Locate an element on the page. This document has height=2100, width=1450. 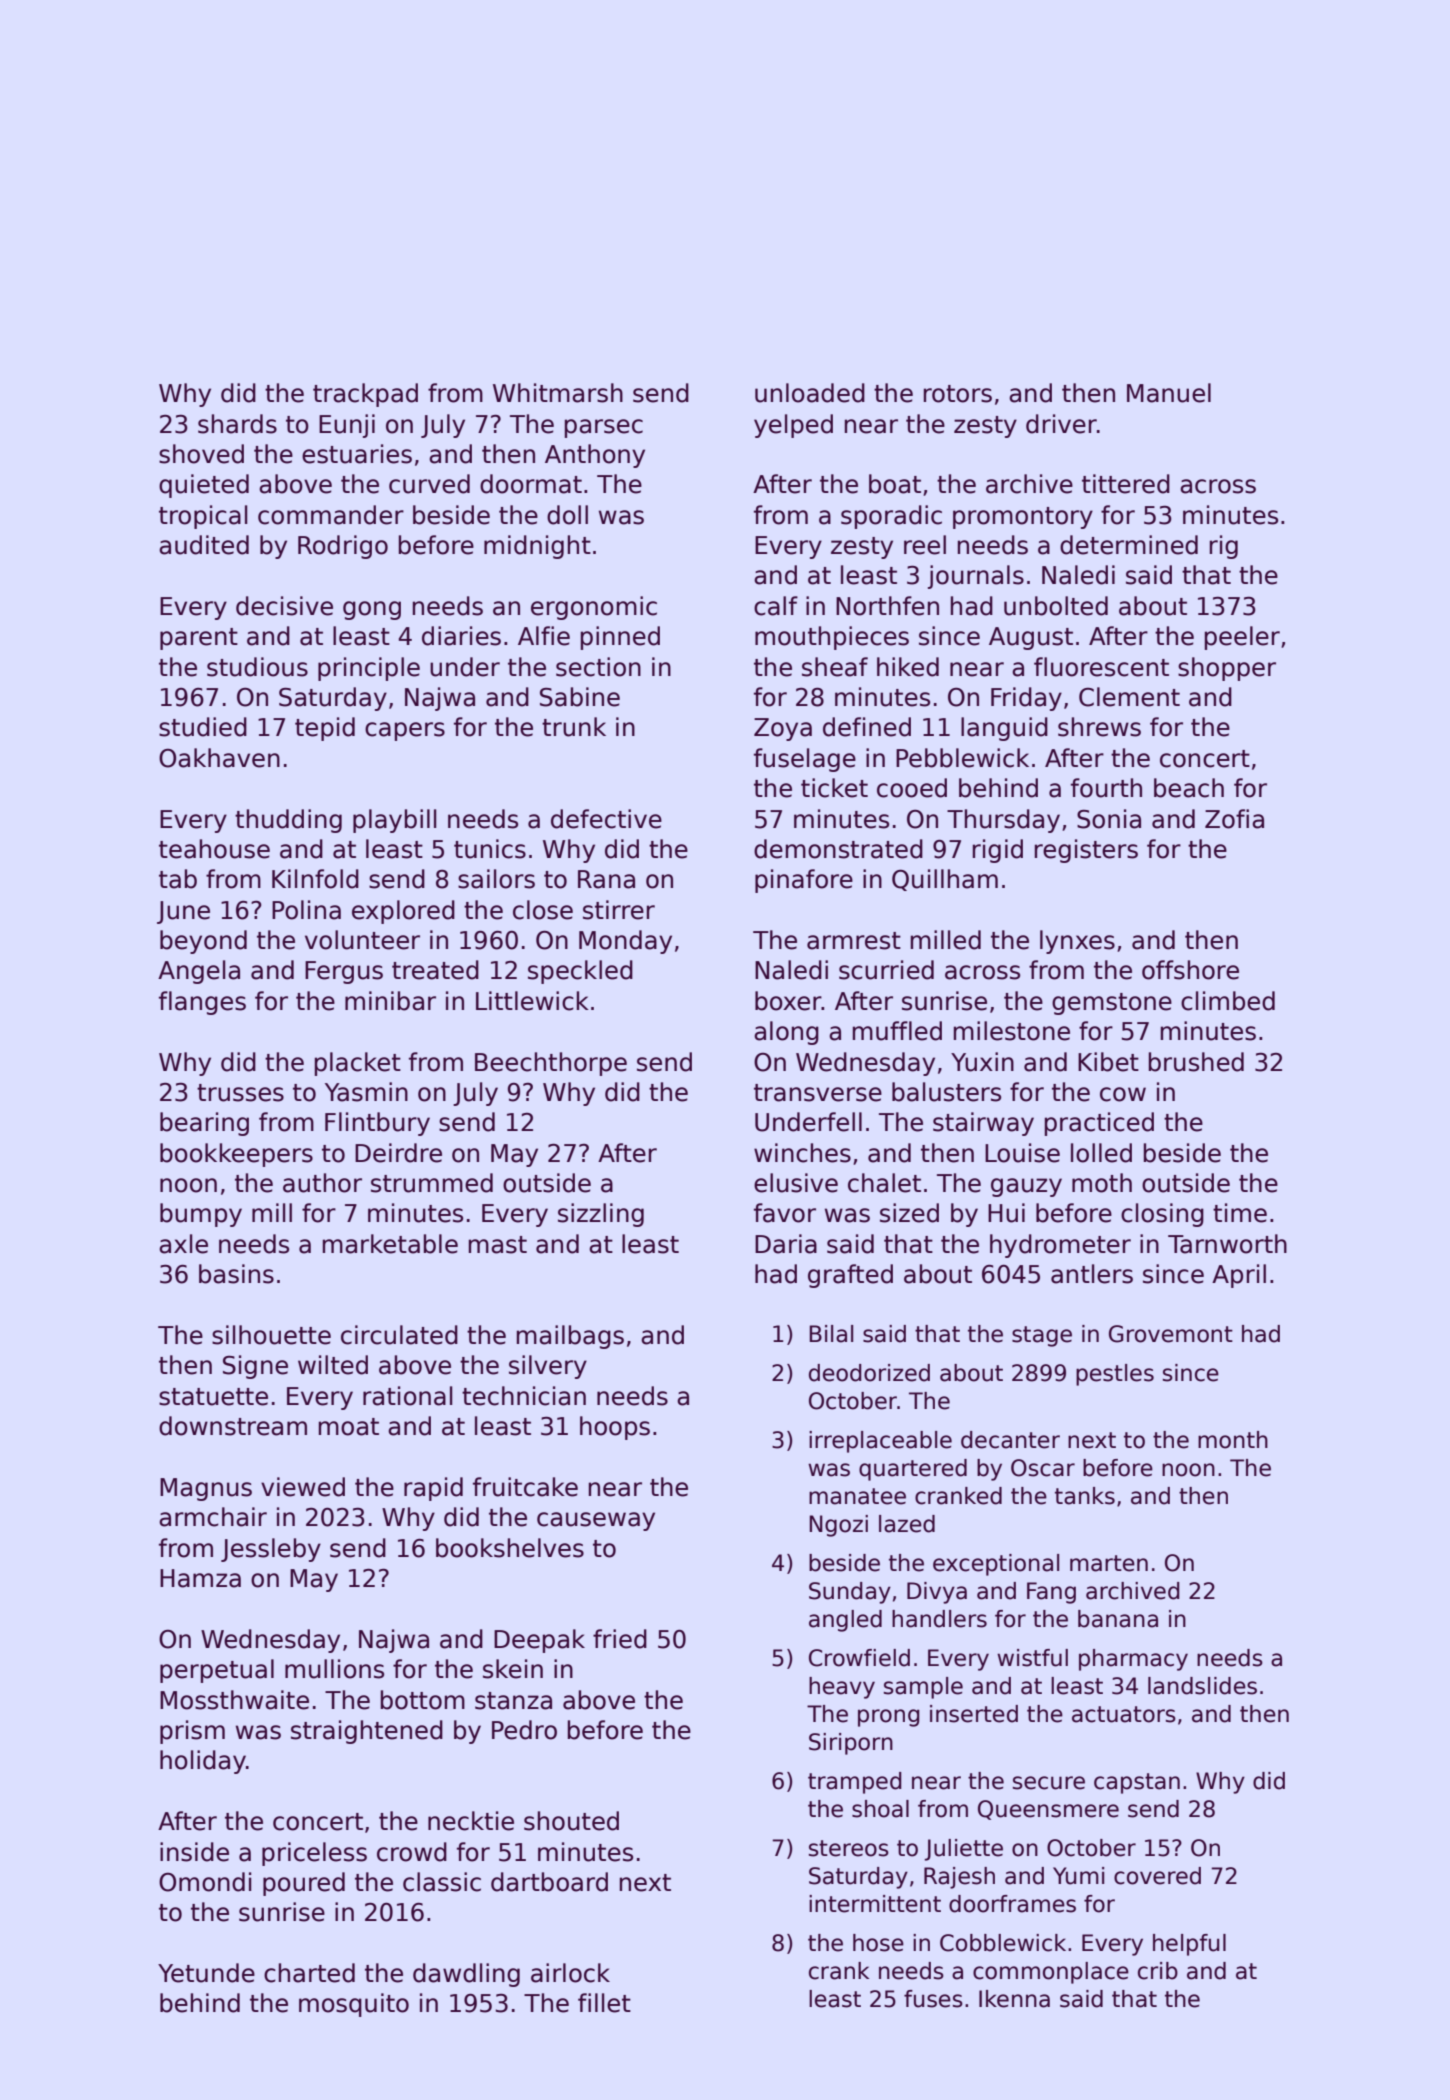
rotors is located at coordinates (958, 394).
